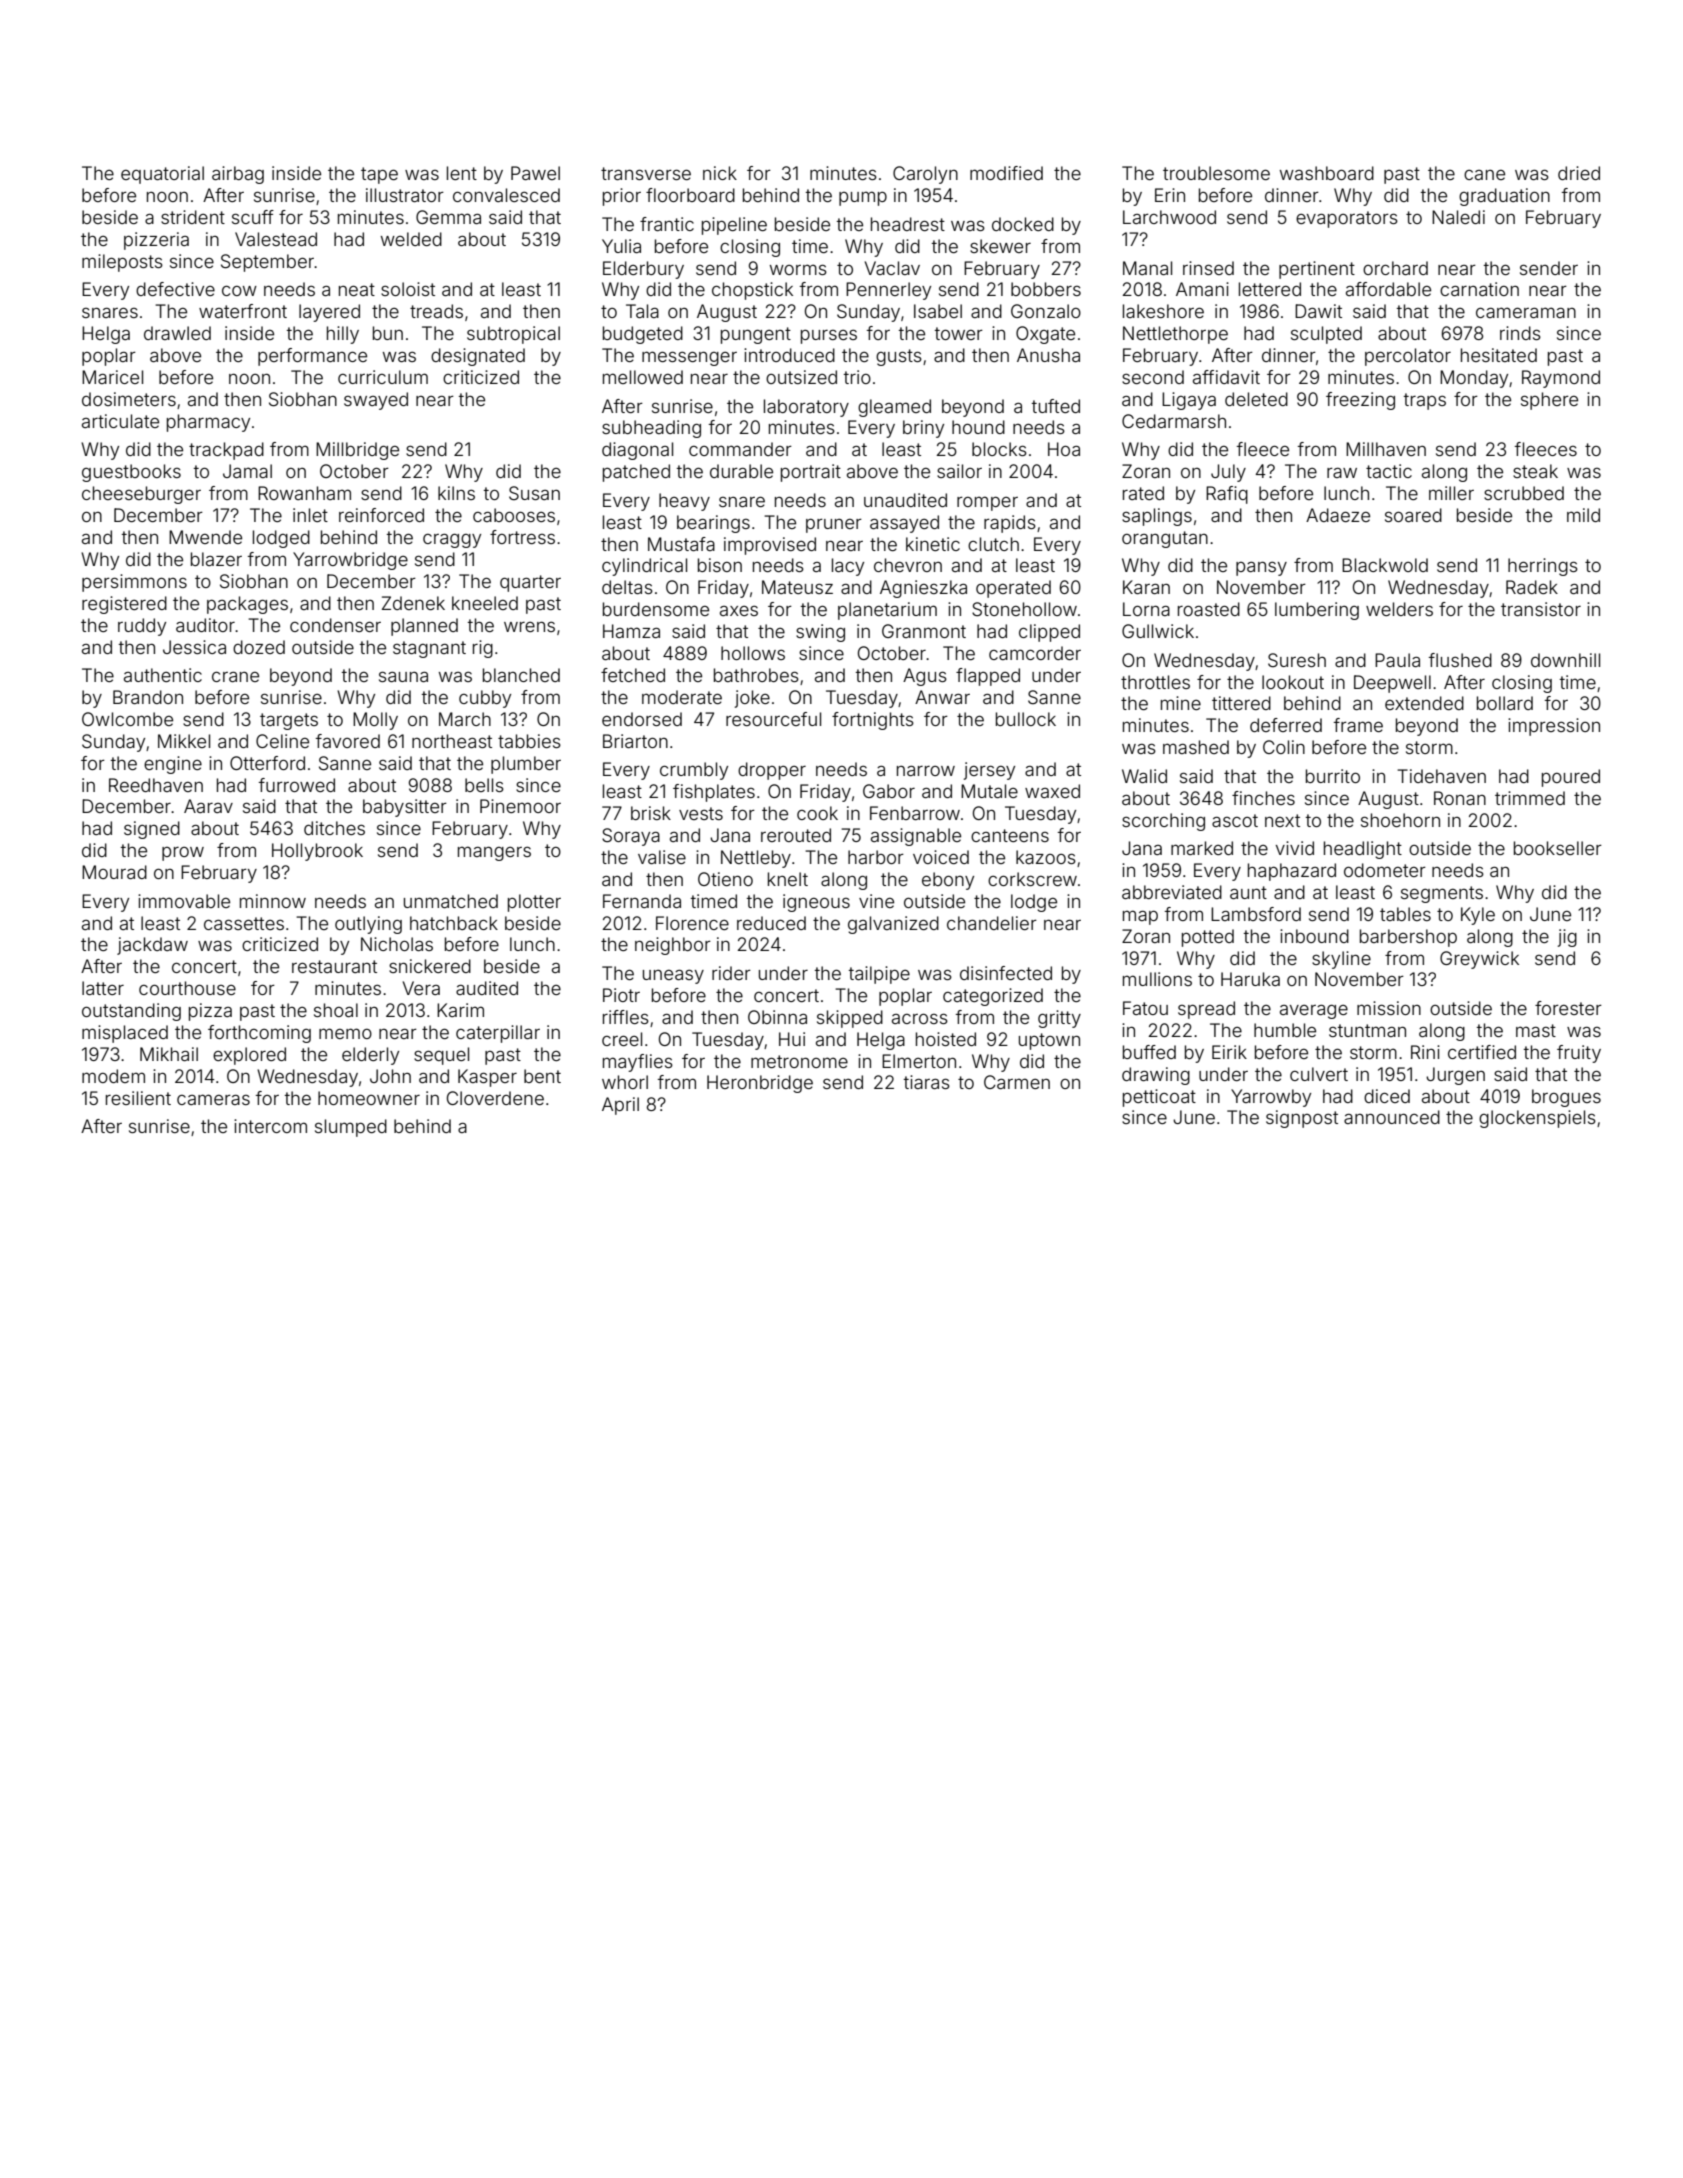 Image resolution: width=1683 pixels, height=2178 pixels. Describe the element at coordinates (925, 677) in the screenshot. I see `Agus` at that location.
